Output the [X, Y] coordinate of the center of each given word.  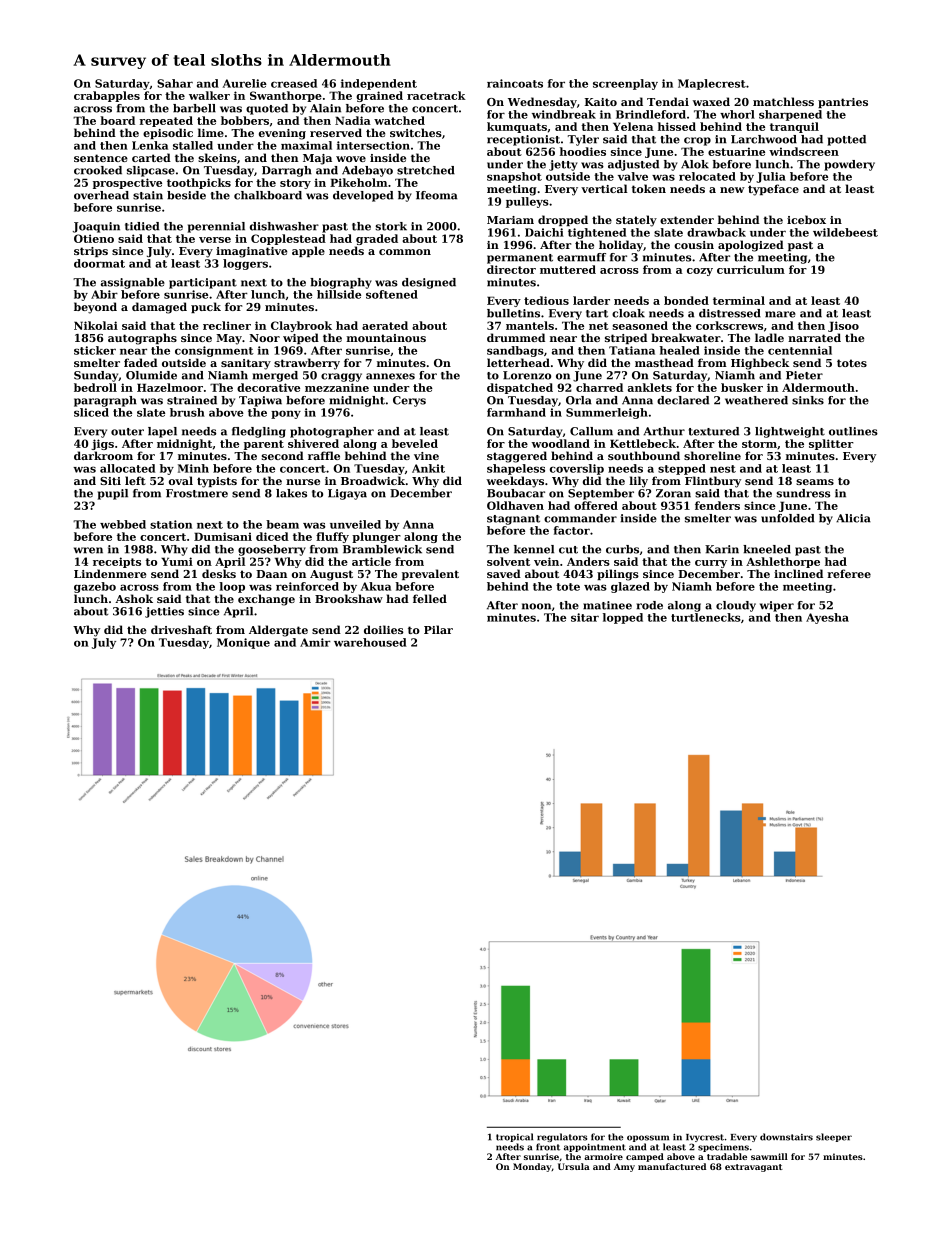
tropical [514, 1137]
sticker [95, 350]
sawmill [769, 1156]
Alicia [853, 518]
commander [580, 518]
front [548, 1147]
